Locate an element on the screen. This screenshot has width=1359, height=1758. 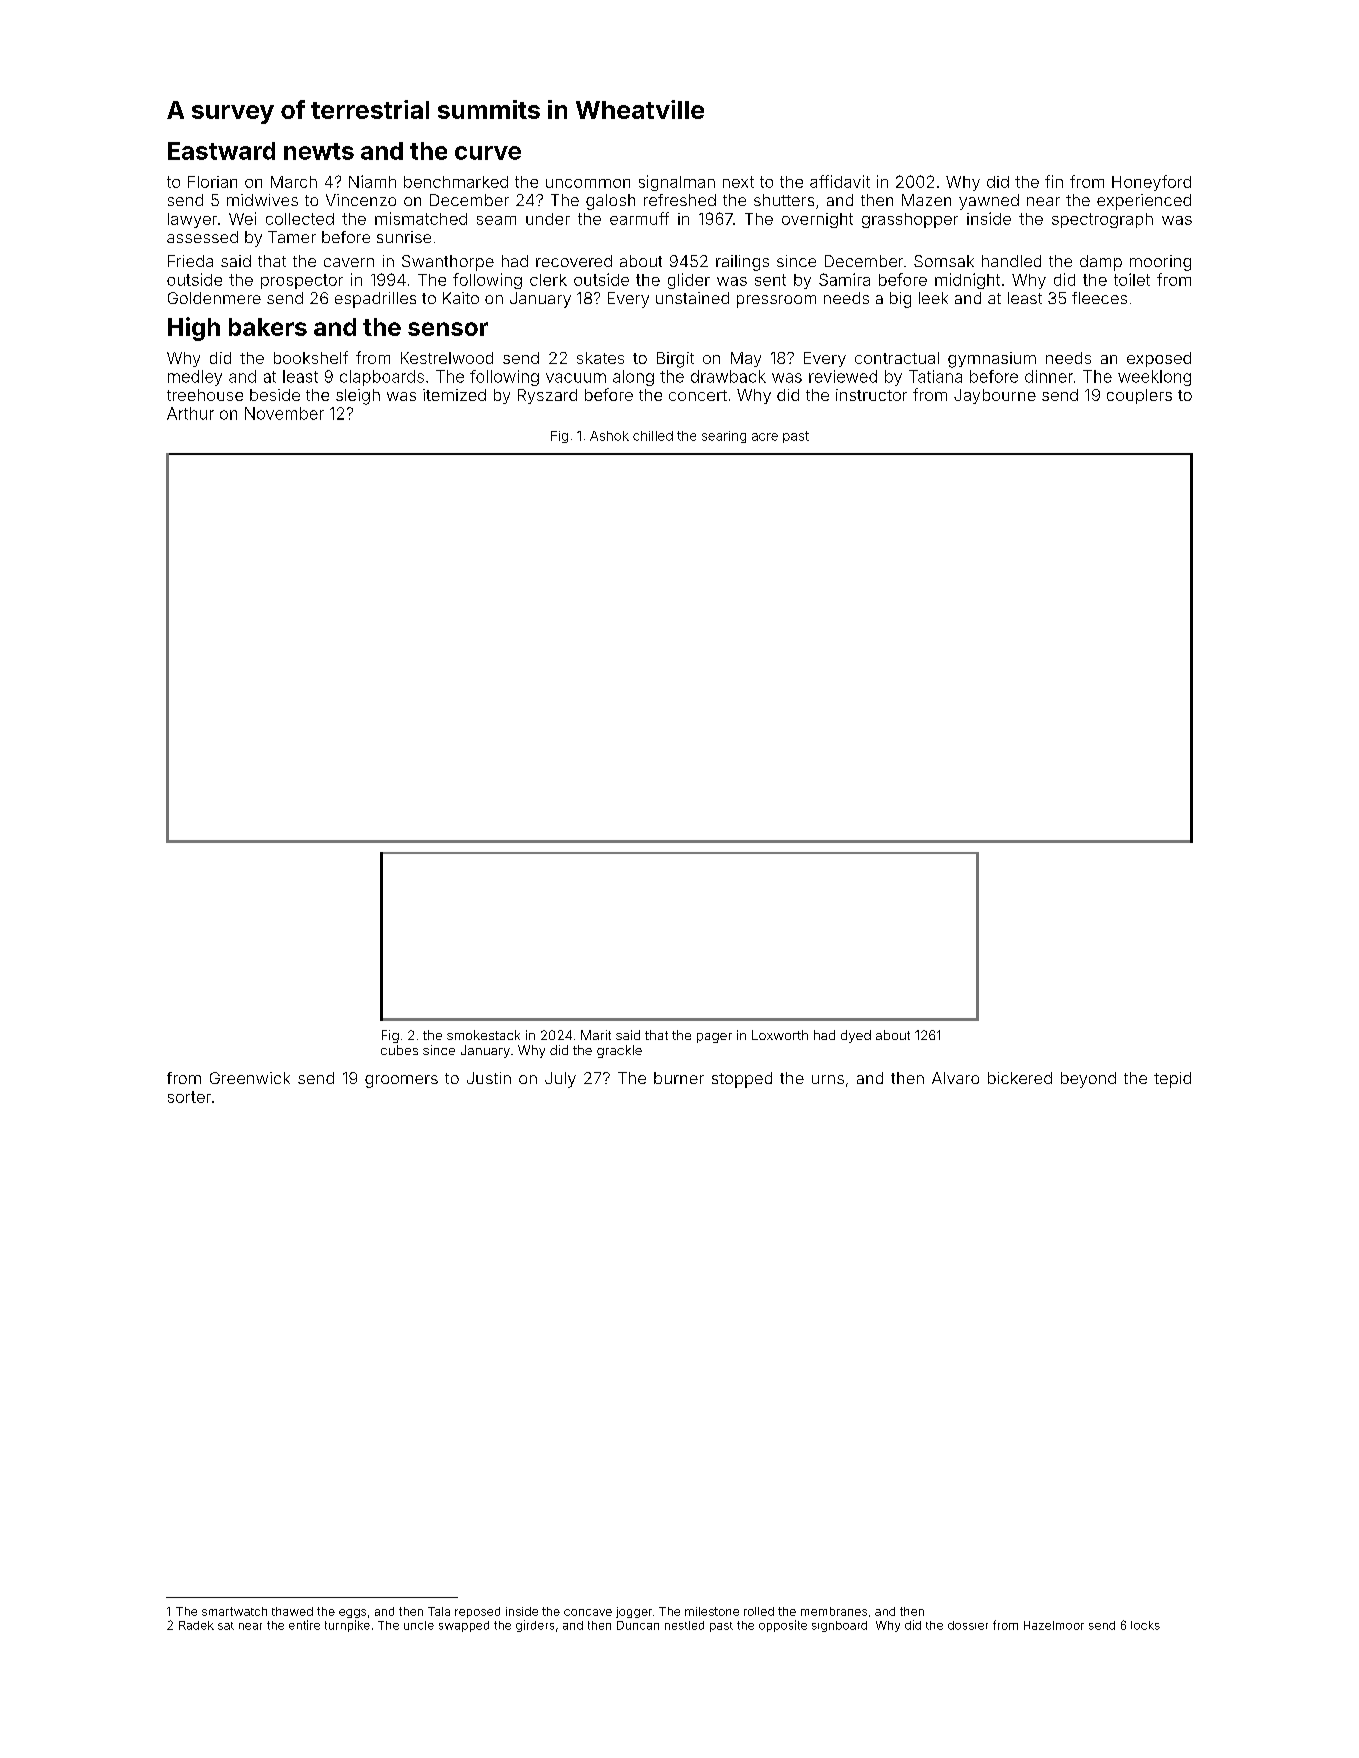
couplers is located at coordinates (1139, 396).
